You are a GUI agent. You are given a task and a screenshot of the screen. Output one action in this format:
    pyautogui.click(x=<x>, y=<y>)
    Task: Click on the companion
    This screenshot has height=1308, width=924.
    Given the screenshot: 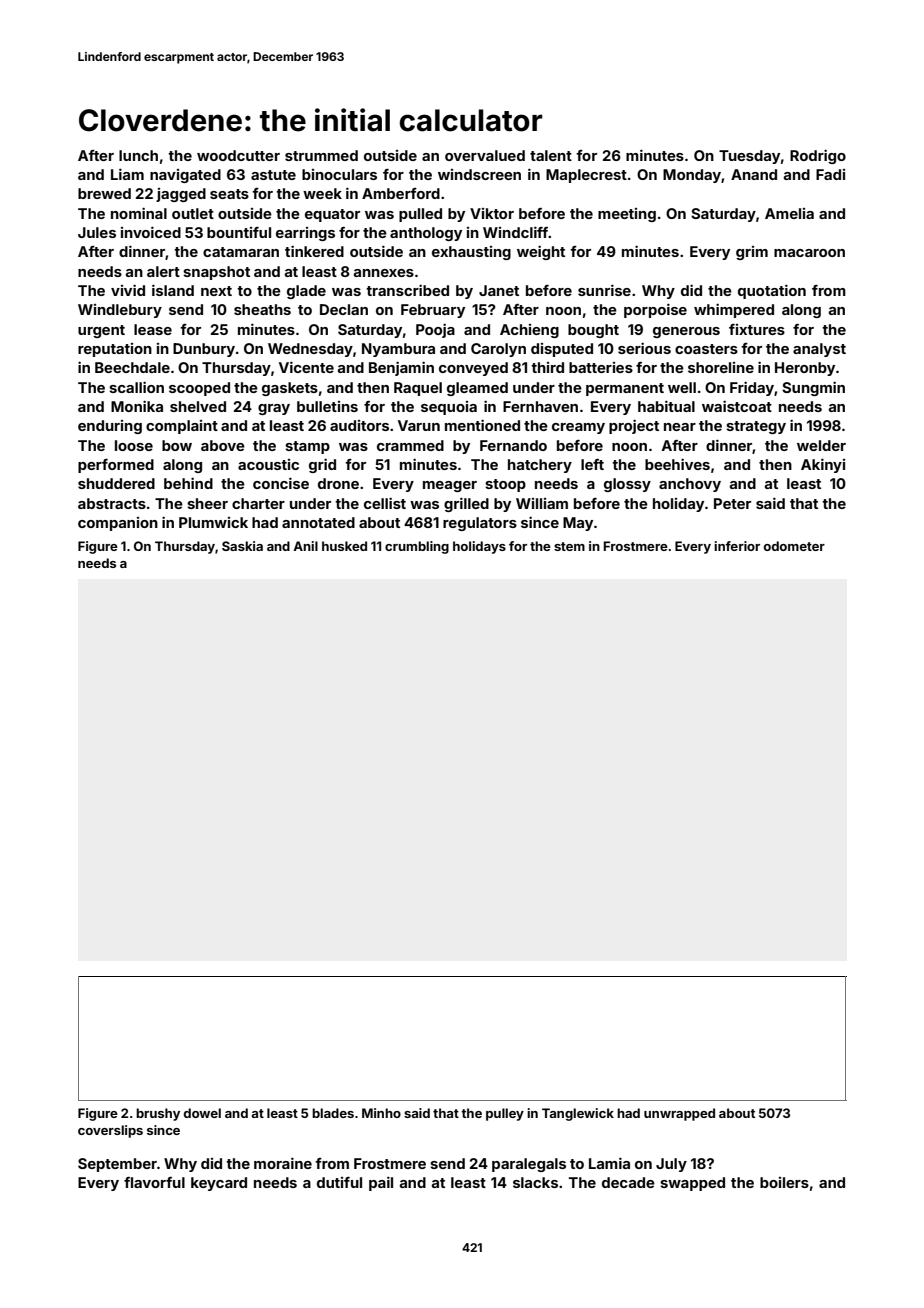 What is the action you would take?
    pyautogui.click(x=118, y=524)
